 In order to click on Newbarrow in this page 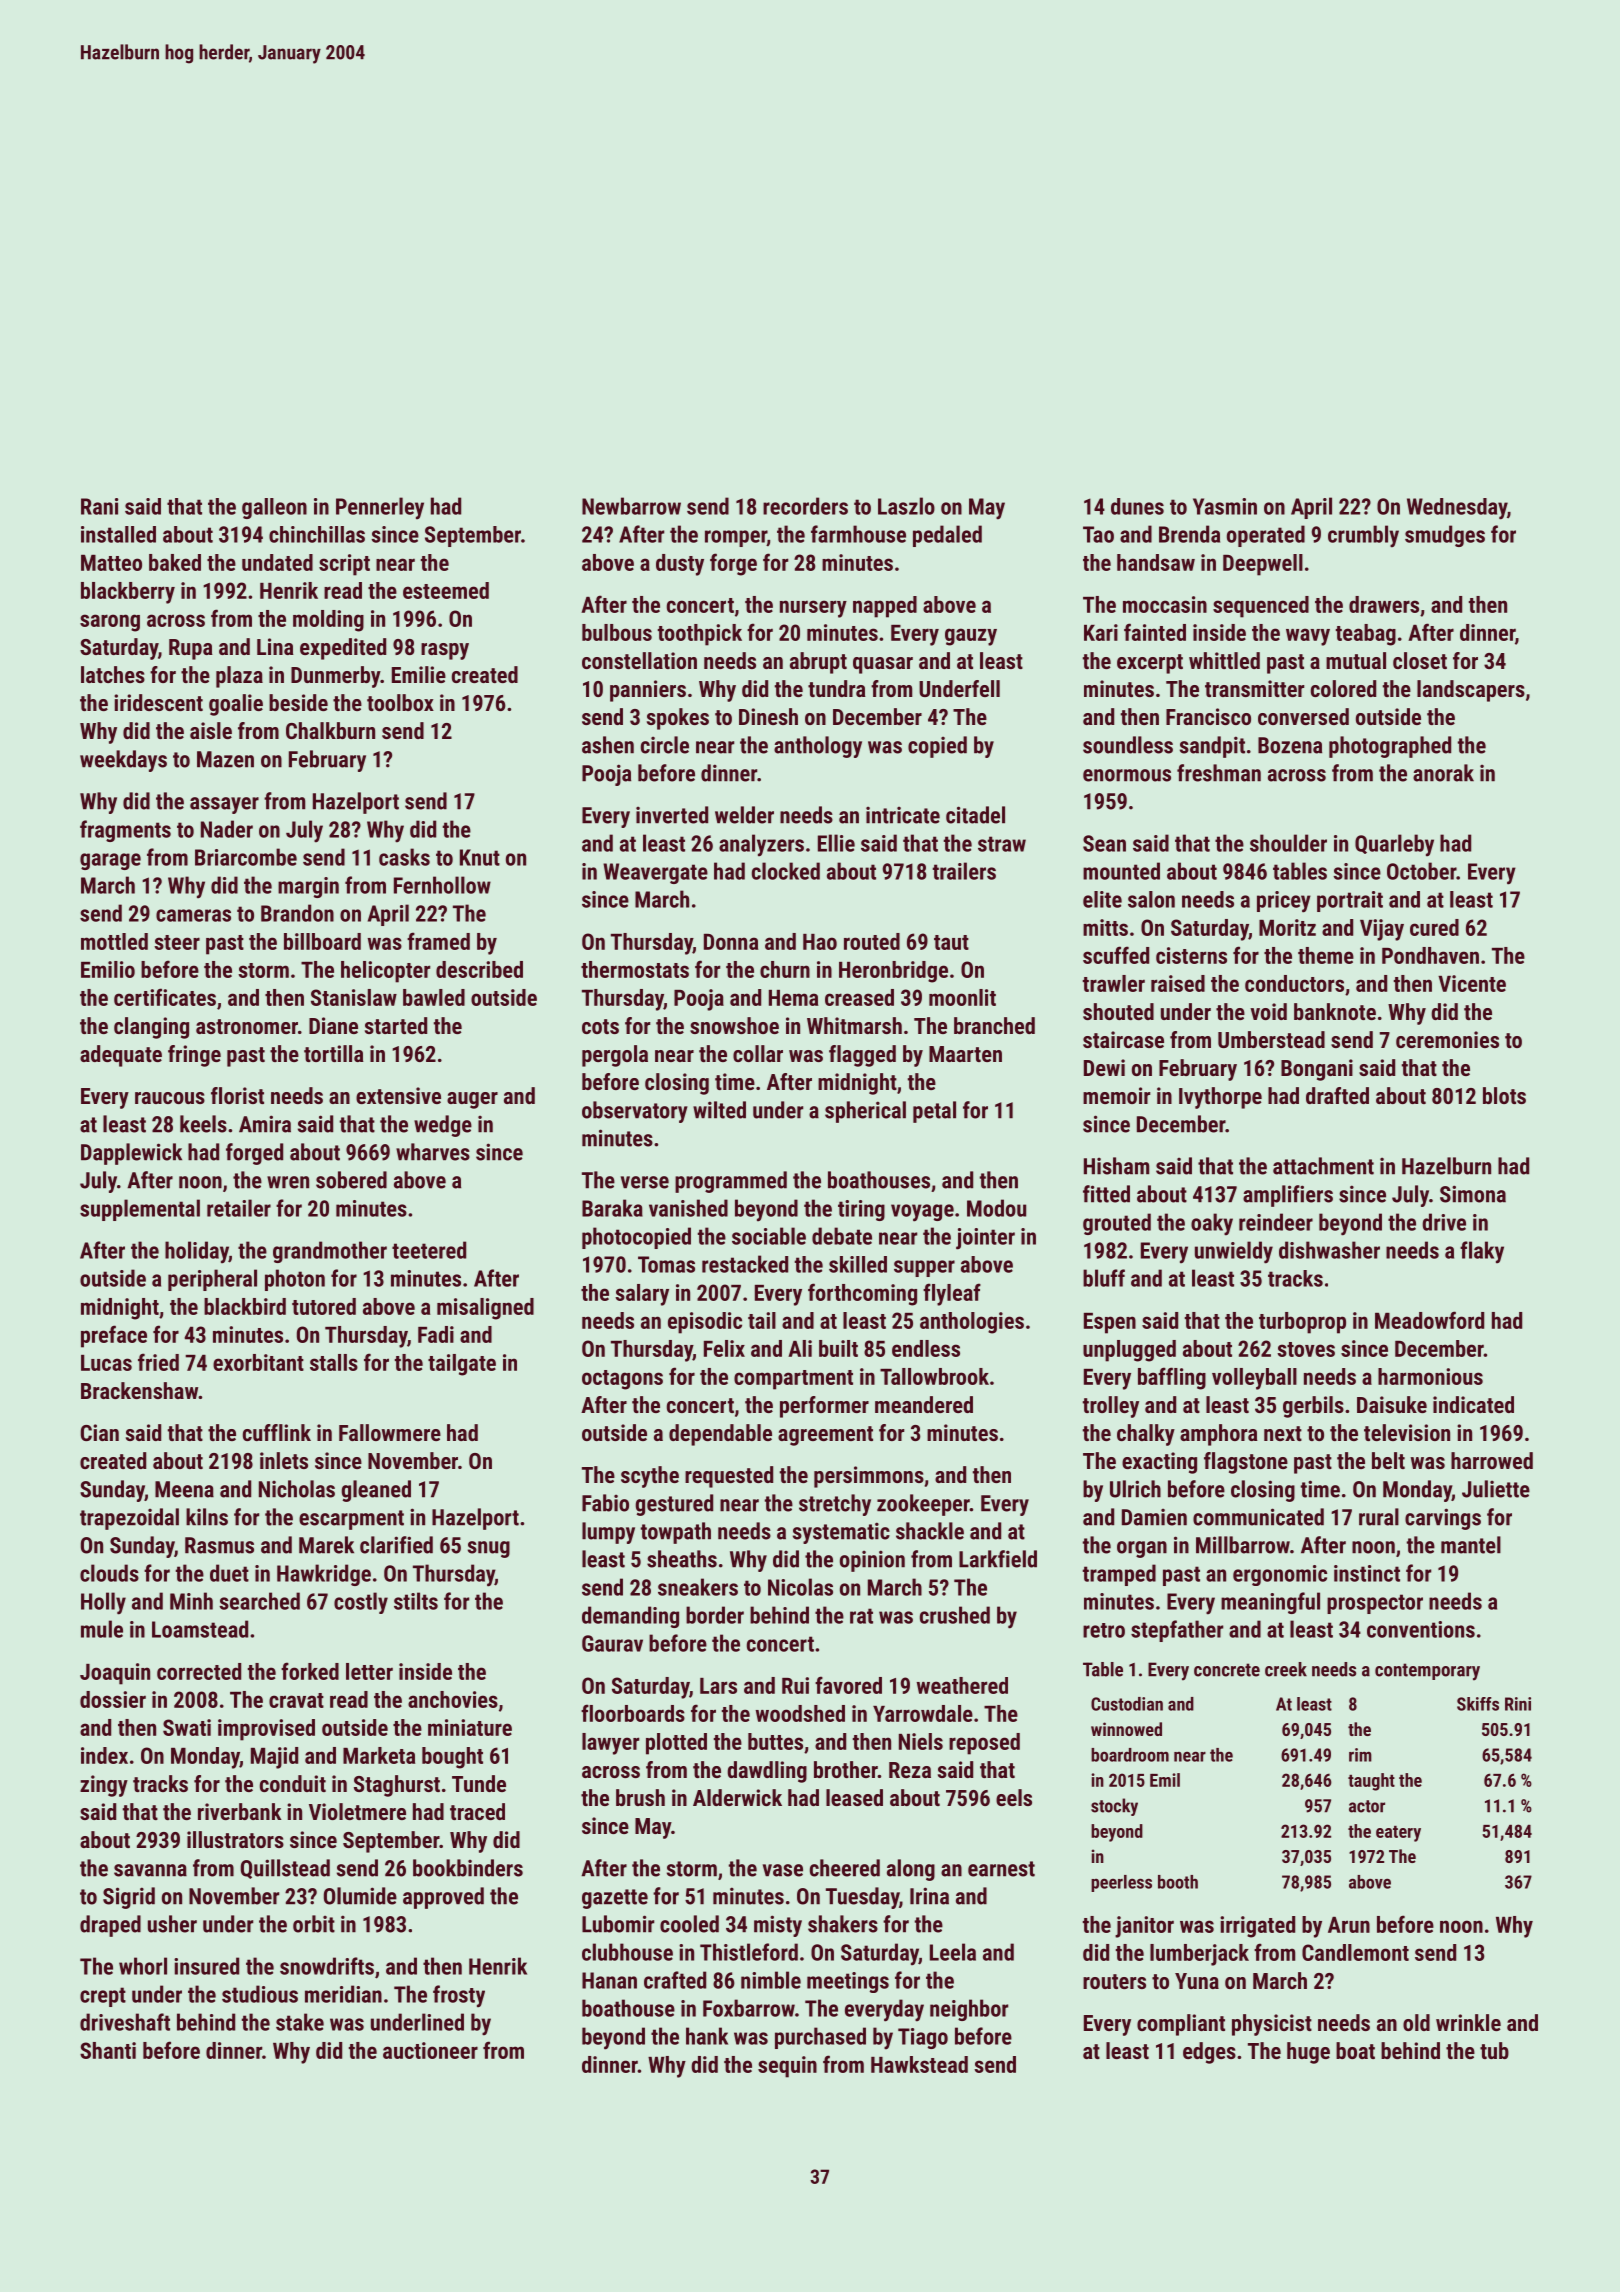, I will do `click(631, 506)`.
